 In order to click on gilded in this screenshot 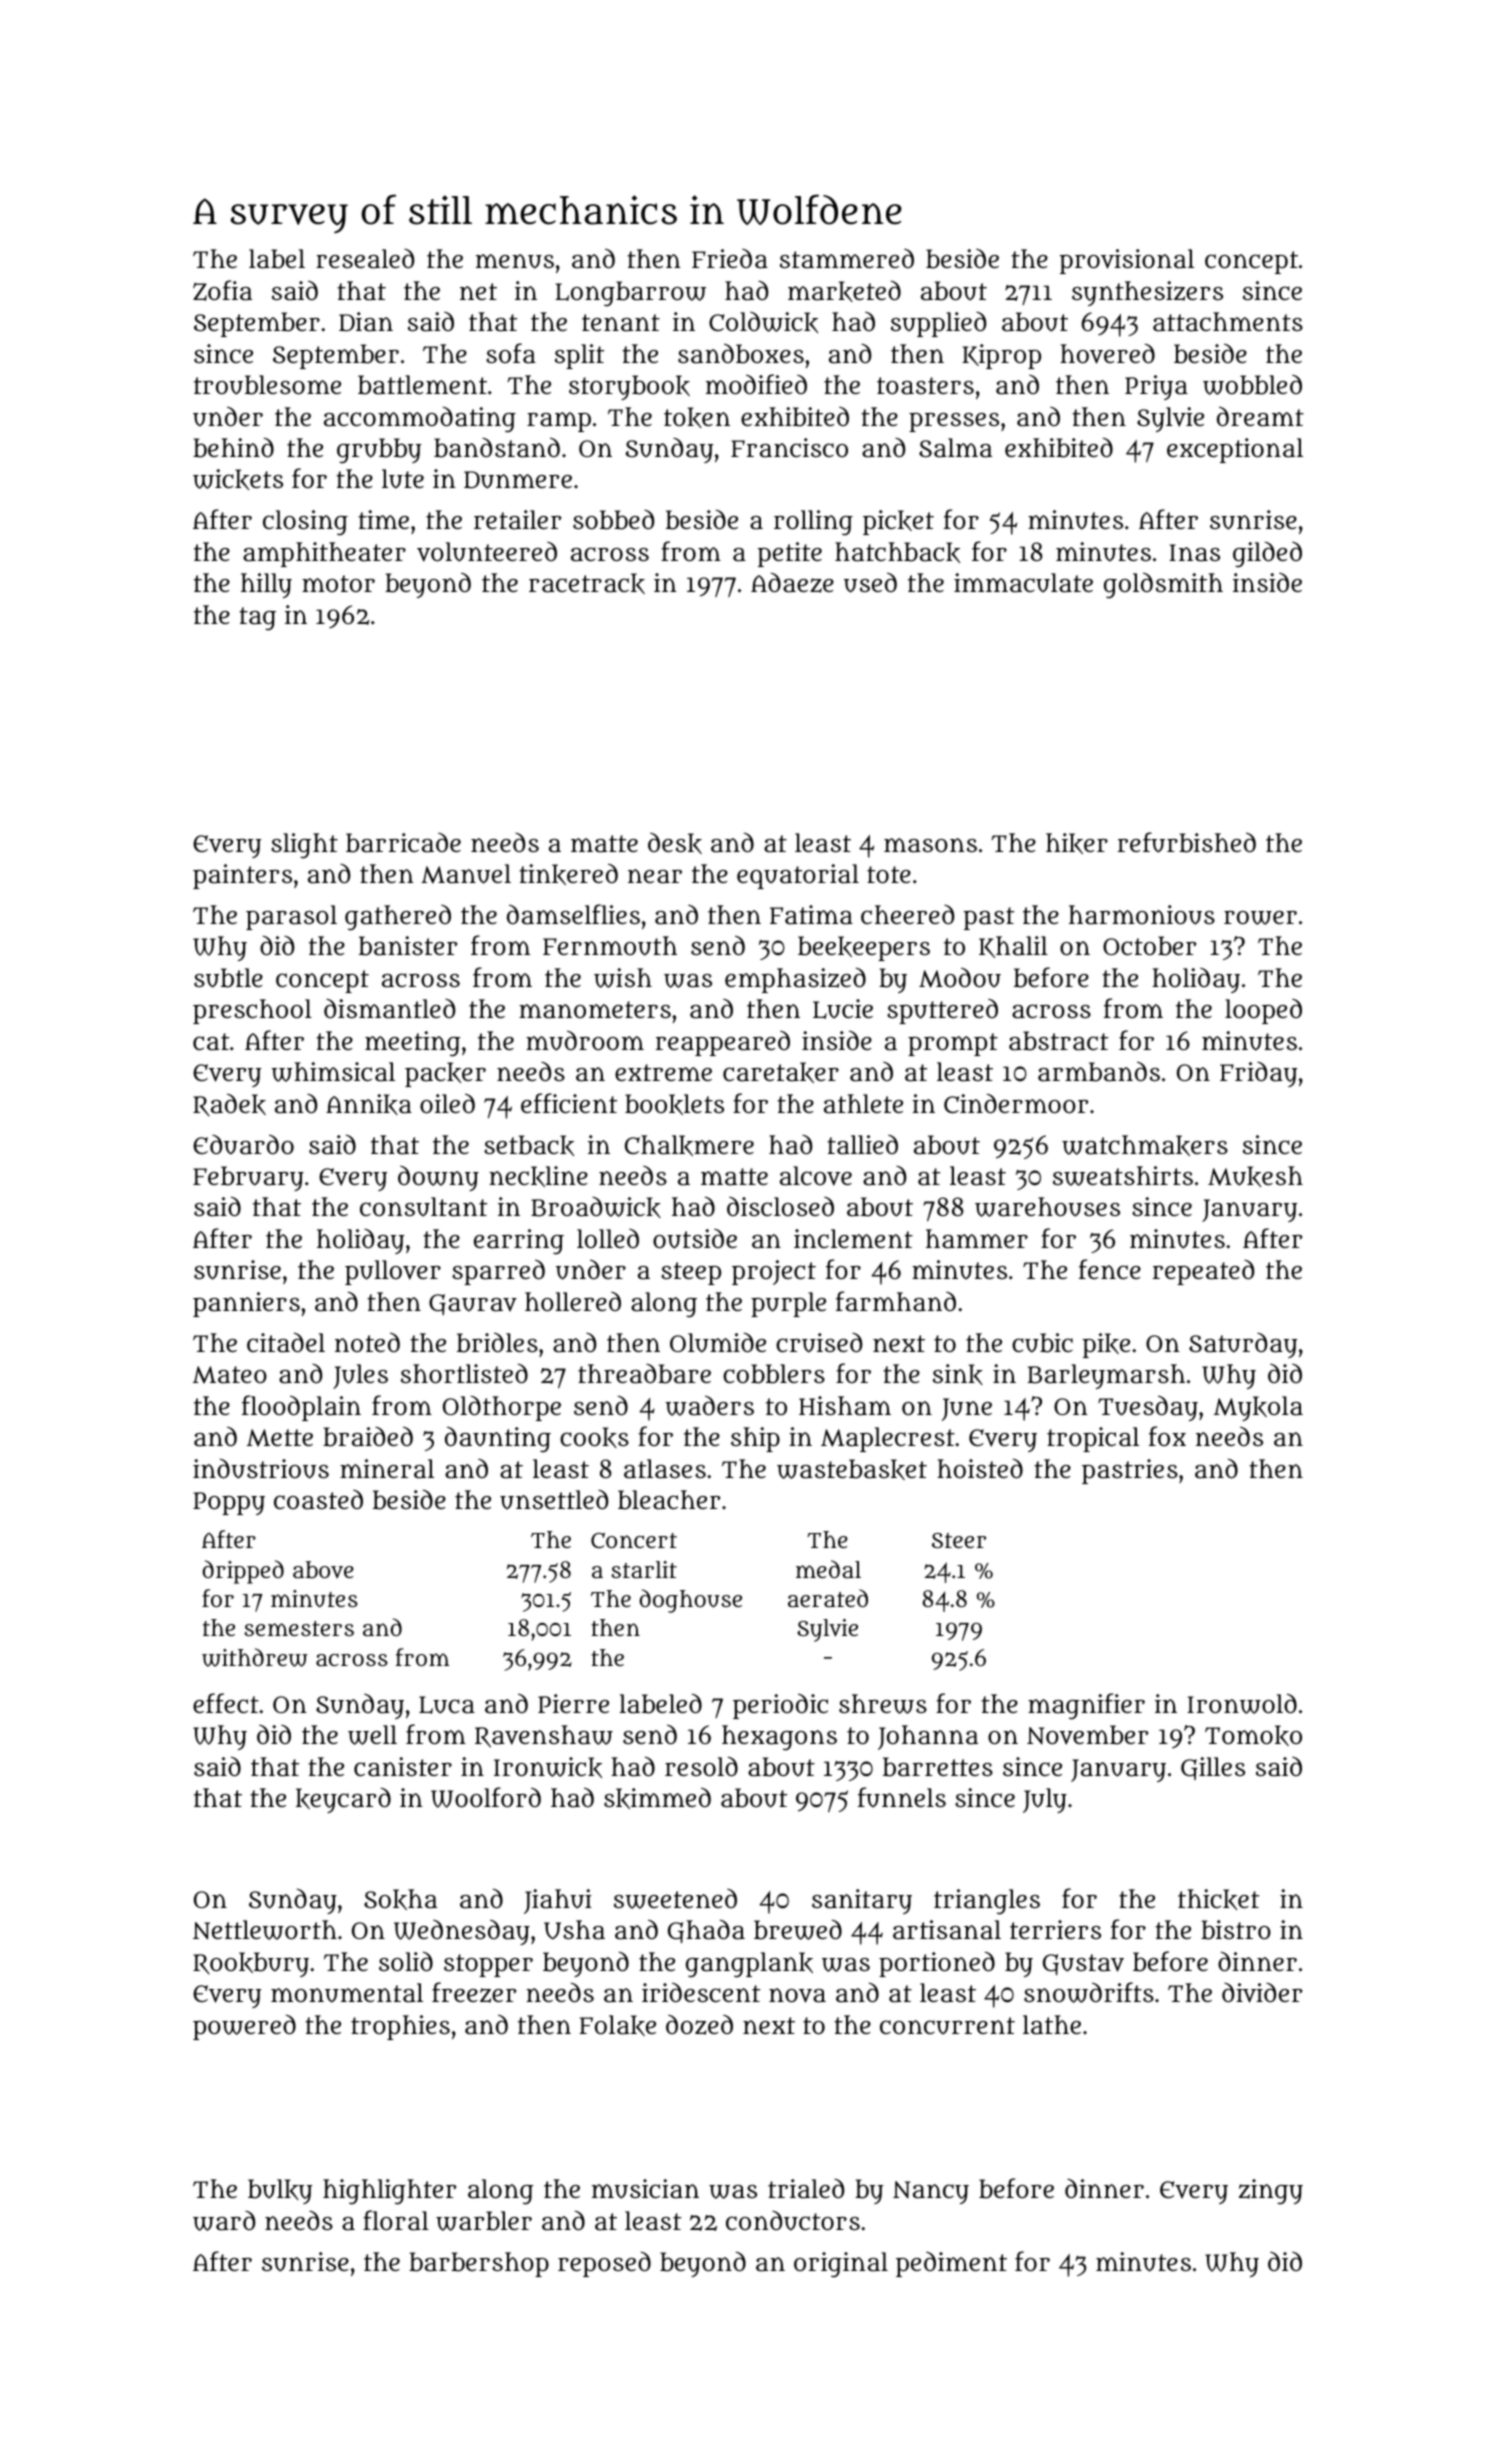, I will do `click(1267, 554)`.
